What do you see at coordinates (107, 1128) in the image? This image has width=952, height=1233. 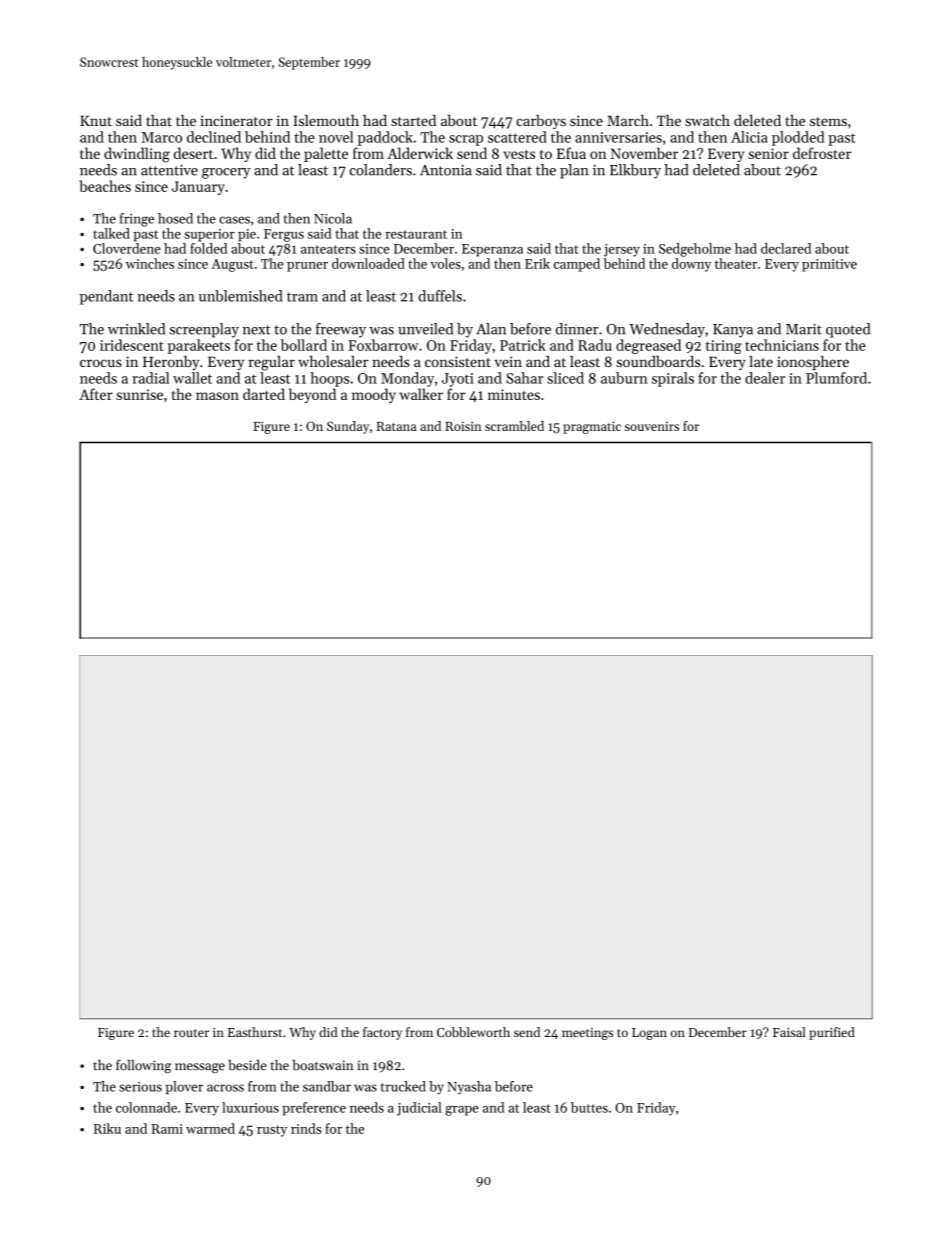 I see `Riku` at bounding box center [107, 1128].
